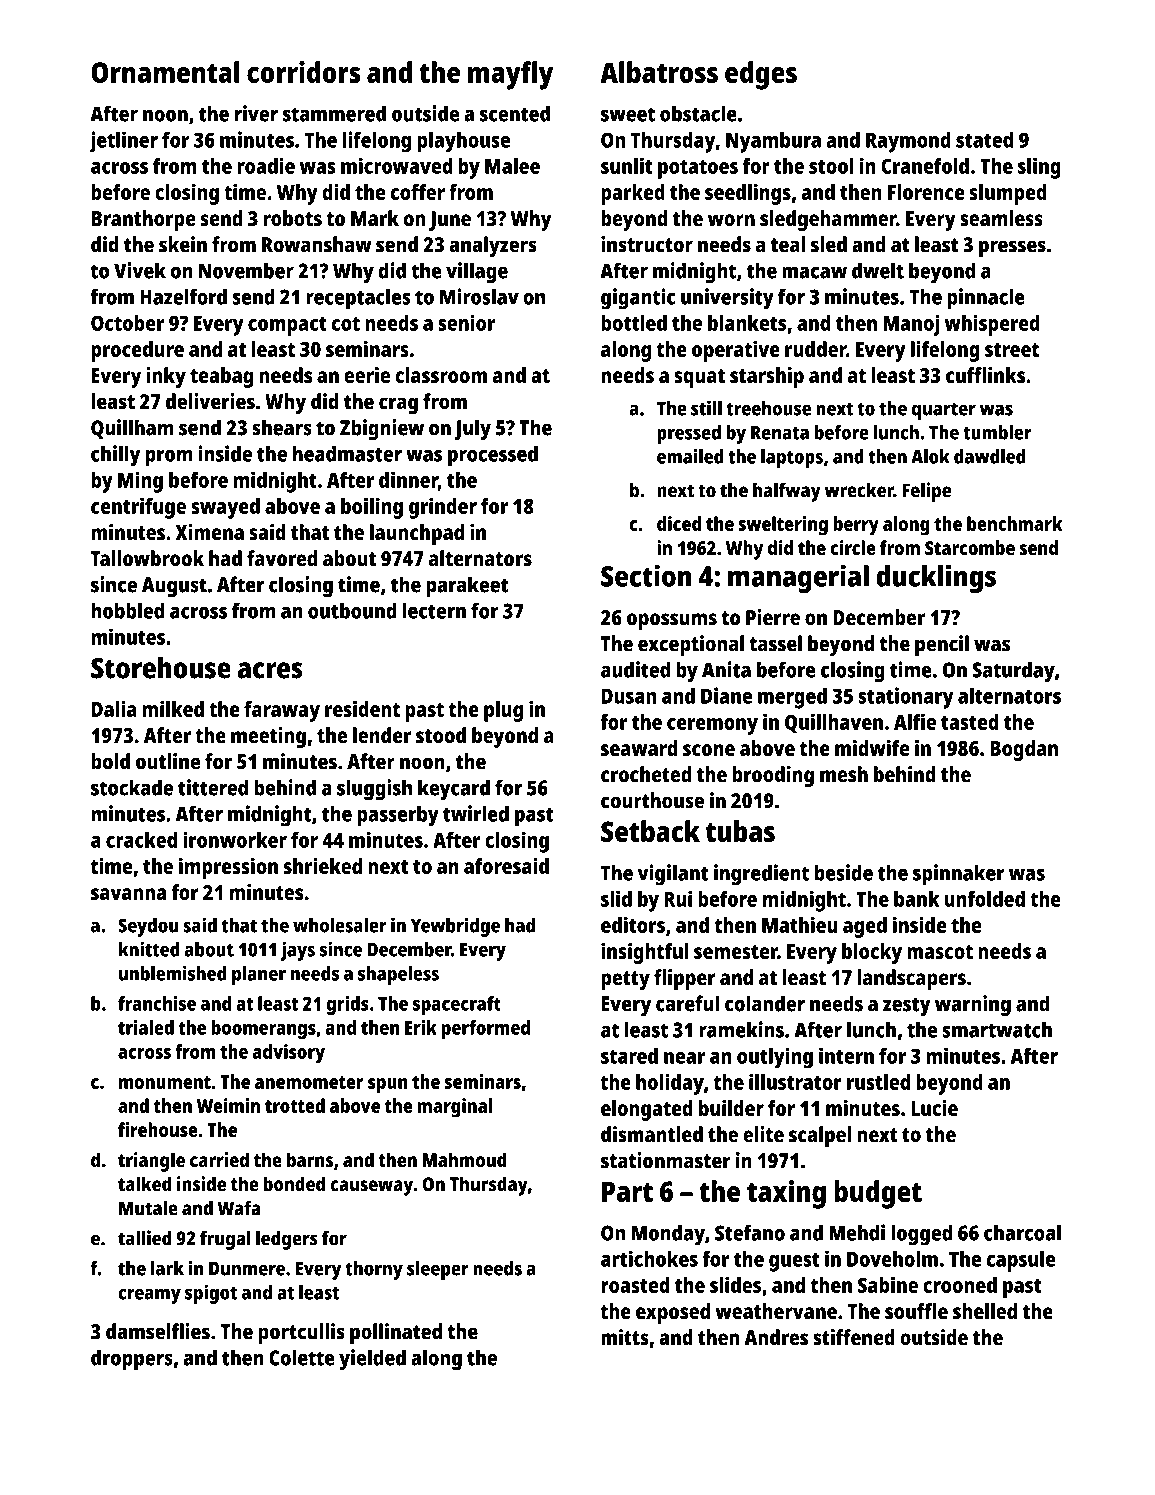  Describe the element at coordinates (441, 375) in the document. I see `classroom` at that location.
